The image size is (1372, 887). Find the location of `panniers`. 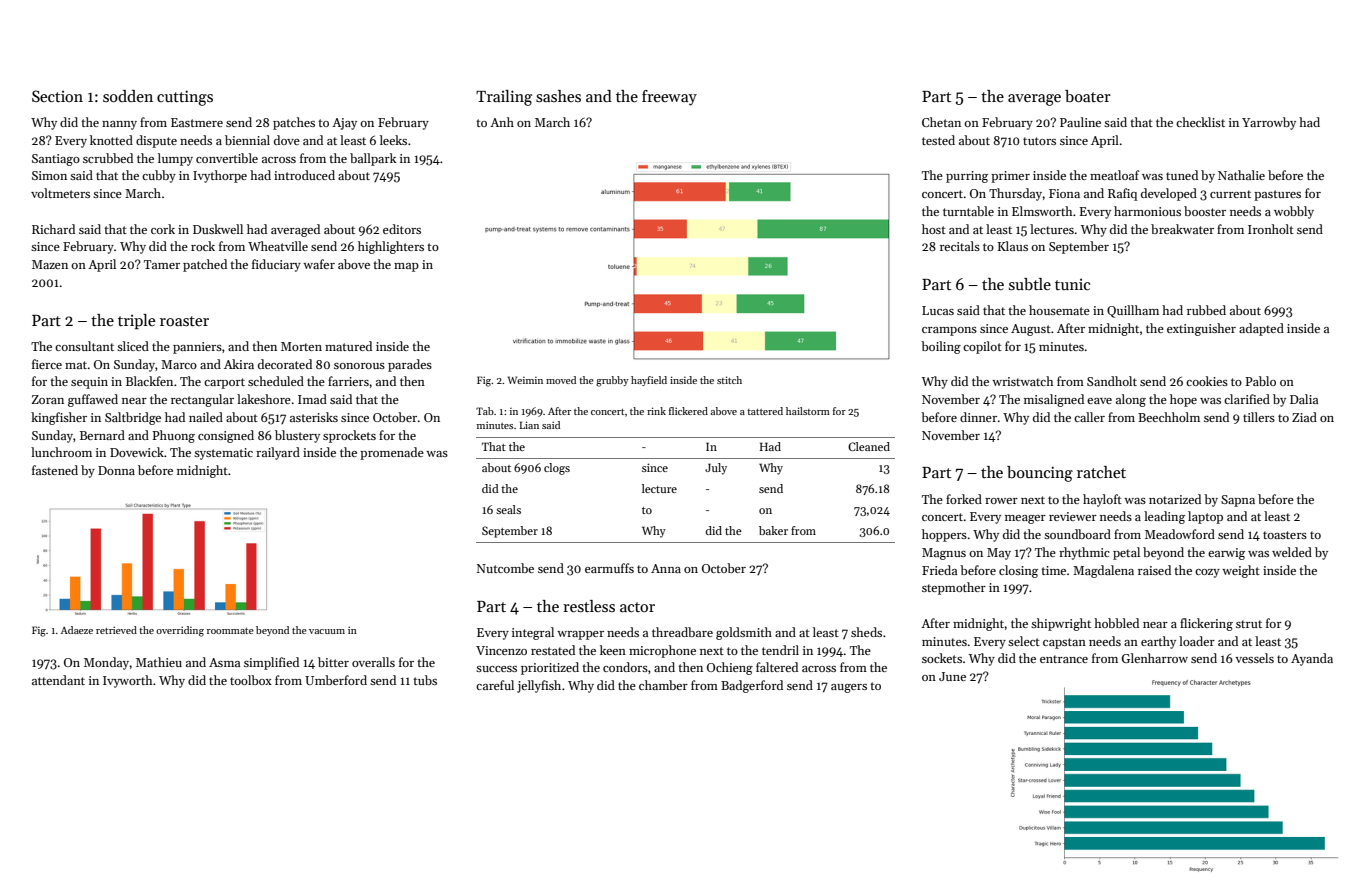

panniers is located at coordinates (197, 348).
